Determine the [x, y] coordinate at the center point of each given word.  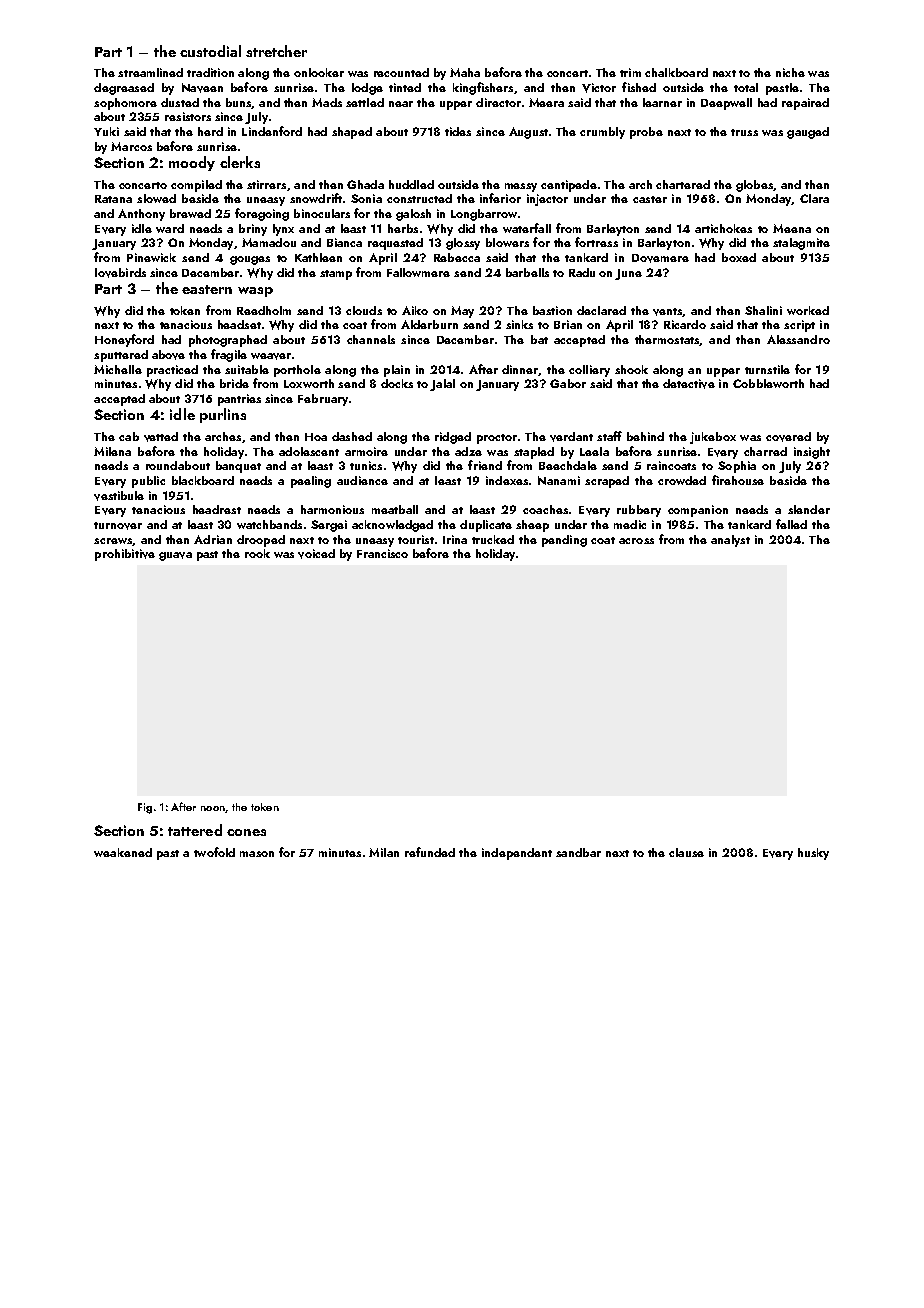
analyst [730, 541]
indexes [507, 480]
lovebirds [120, 273]
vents [667, 312]
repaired [805, 104]
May [462, 312]
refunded [430, 852]
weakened [123, 852]
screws [113, 541]
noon [213, 808]
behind [645, 436]
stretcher [276, 51]
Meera [546, 102]
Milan [384, 852]
